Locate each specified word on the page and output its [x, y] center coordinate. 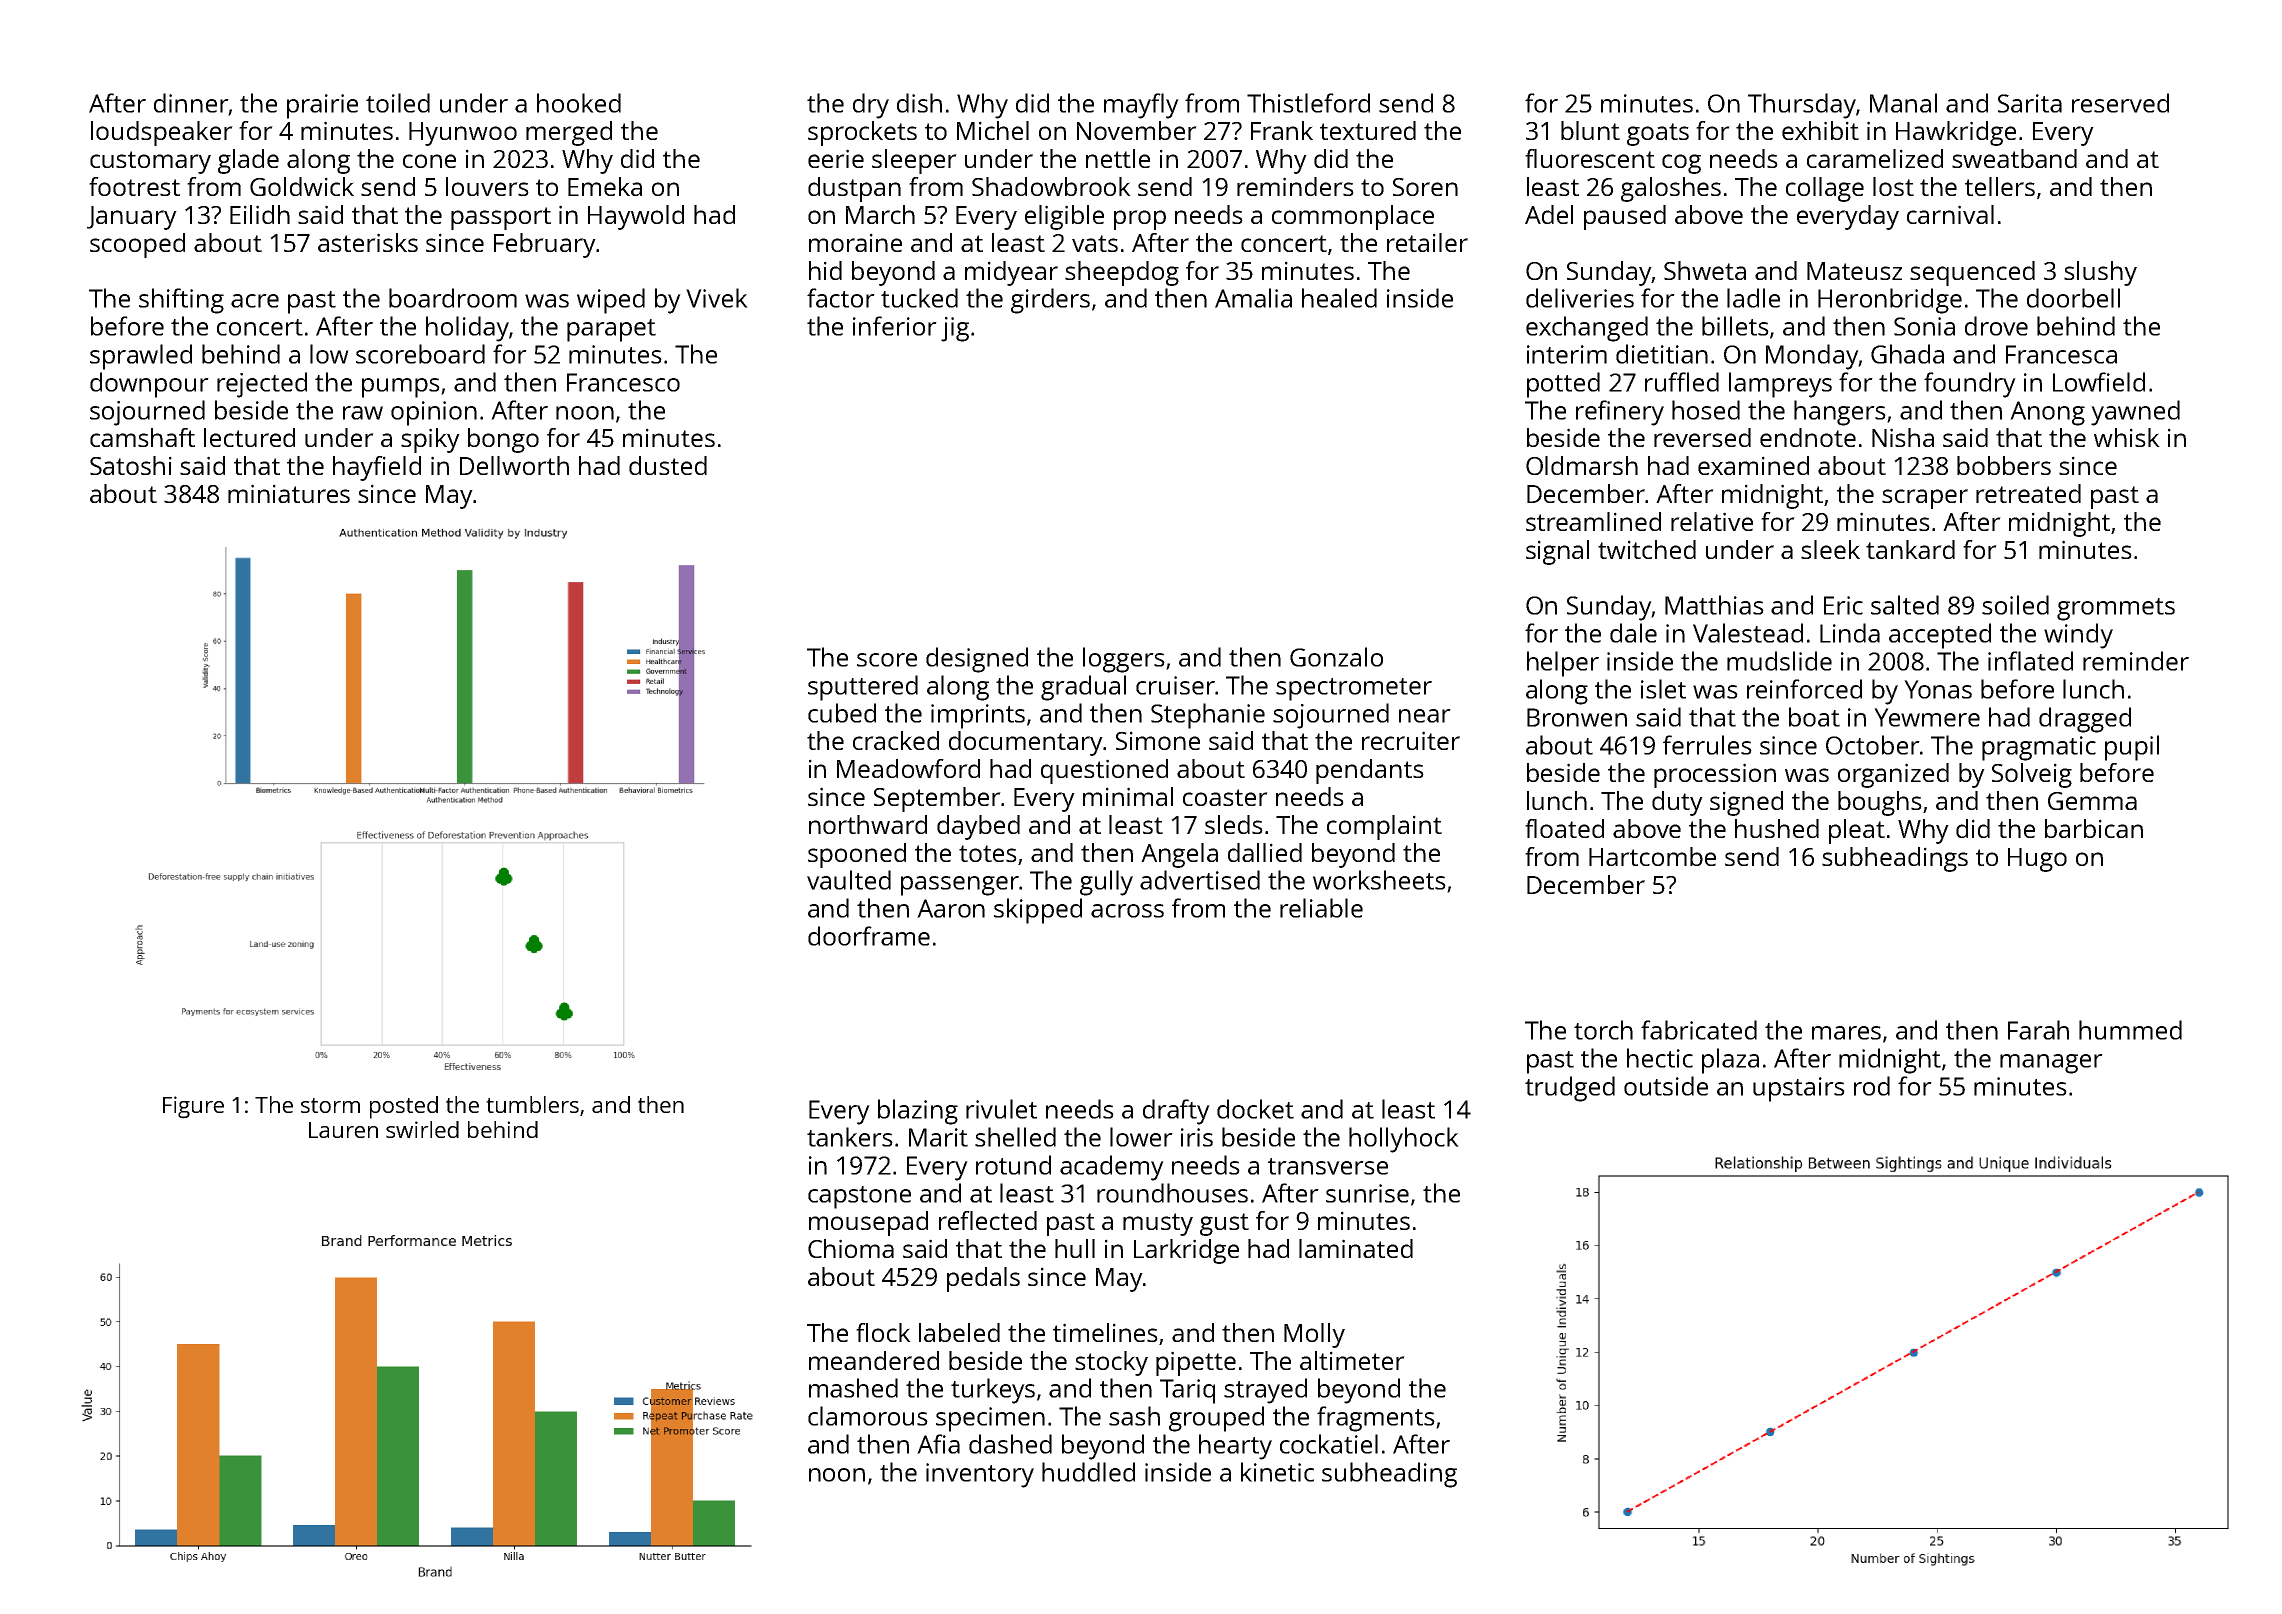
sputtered [863, 688]
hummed [2130, 1030]
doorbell [2073, 298]
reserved [2120, 103]
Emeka [605, 186]
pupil [2132, 748]
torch [1603, 1030]
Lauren [343, 1130]
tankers [850, 1137]
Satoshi [131, 465]
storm [330, 1105]
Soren [1425, 187]
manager [2051, 1064]
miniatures [289, 493]
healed [1339, 298]
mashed [853, 1388]
